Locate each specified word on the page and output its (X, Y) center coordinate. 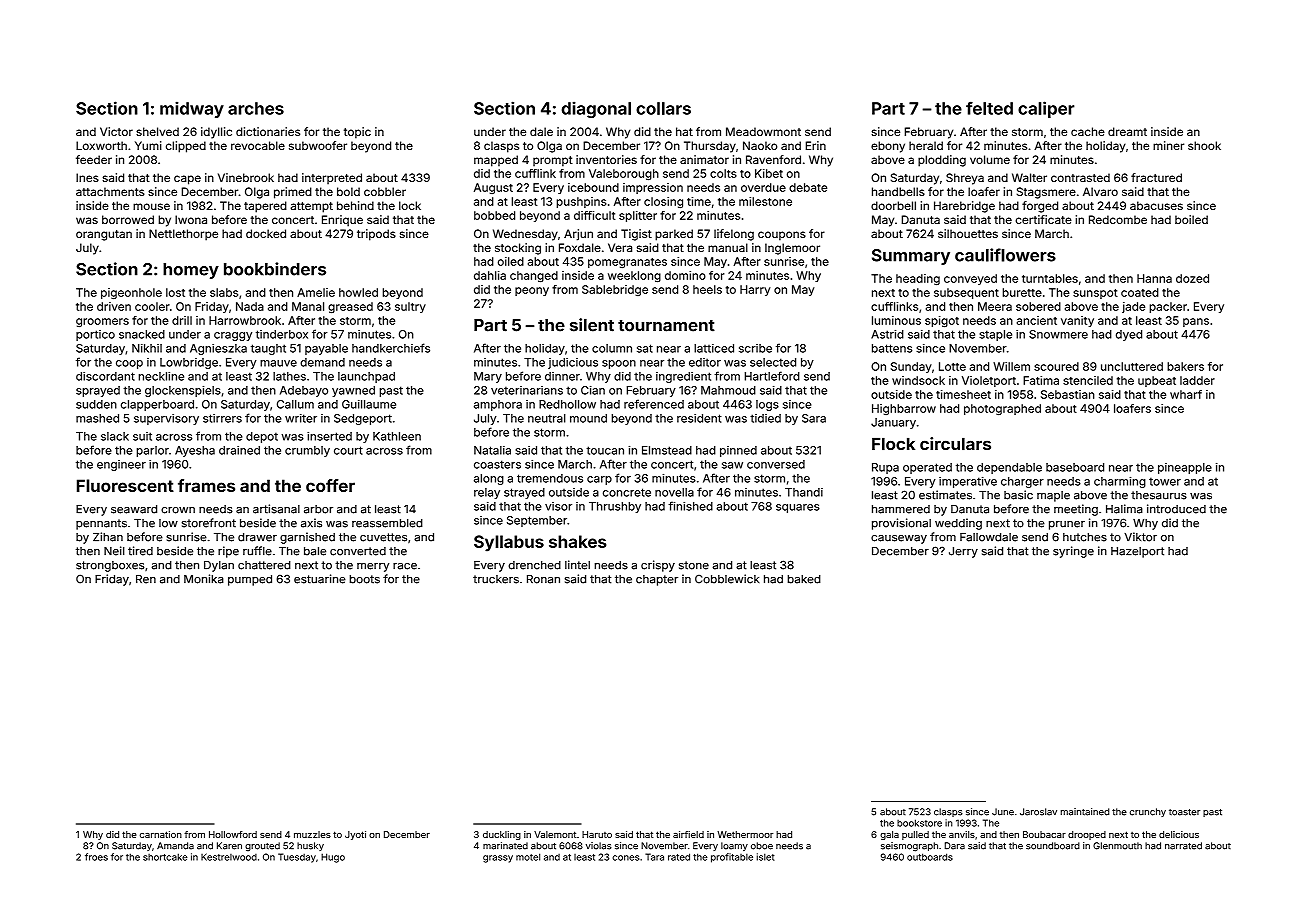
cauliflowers (1005, 255)
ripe (228, 552)
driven (114, 306)
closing (663, 202)
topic (357, 133)
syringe (1073, 552)
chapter (657, 580)
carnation (161, 834)
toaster (1184, 812)
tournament (666, 326)
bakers (1185, 366)
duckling (502, 835)
